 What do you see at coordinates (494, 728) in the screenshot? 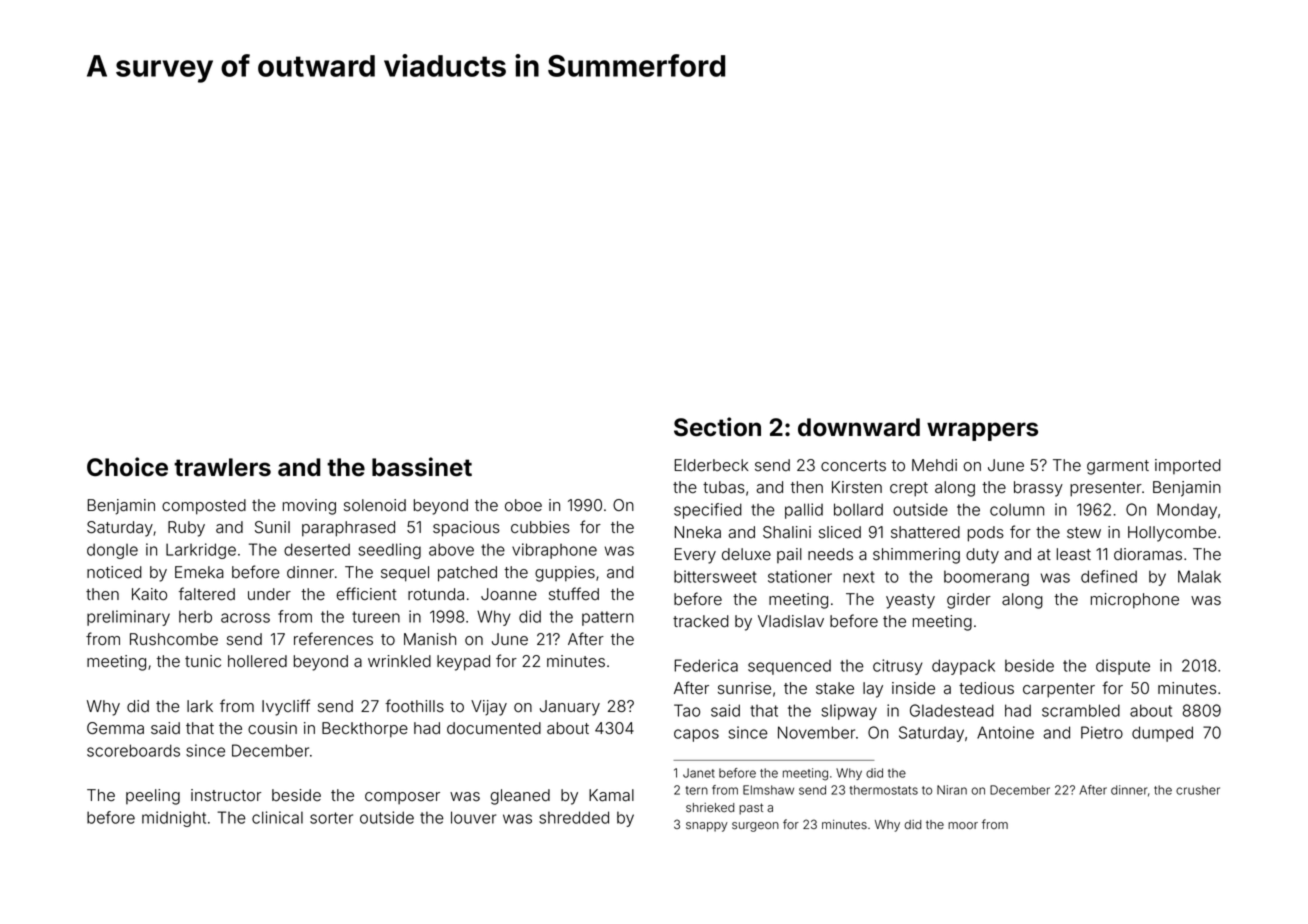
I see `documented` at bounding box center [494, 728].
